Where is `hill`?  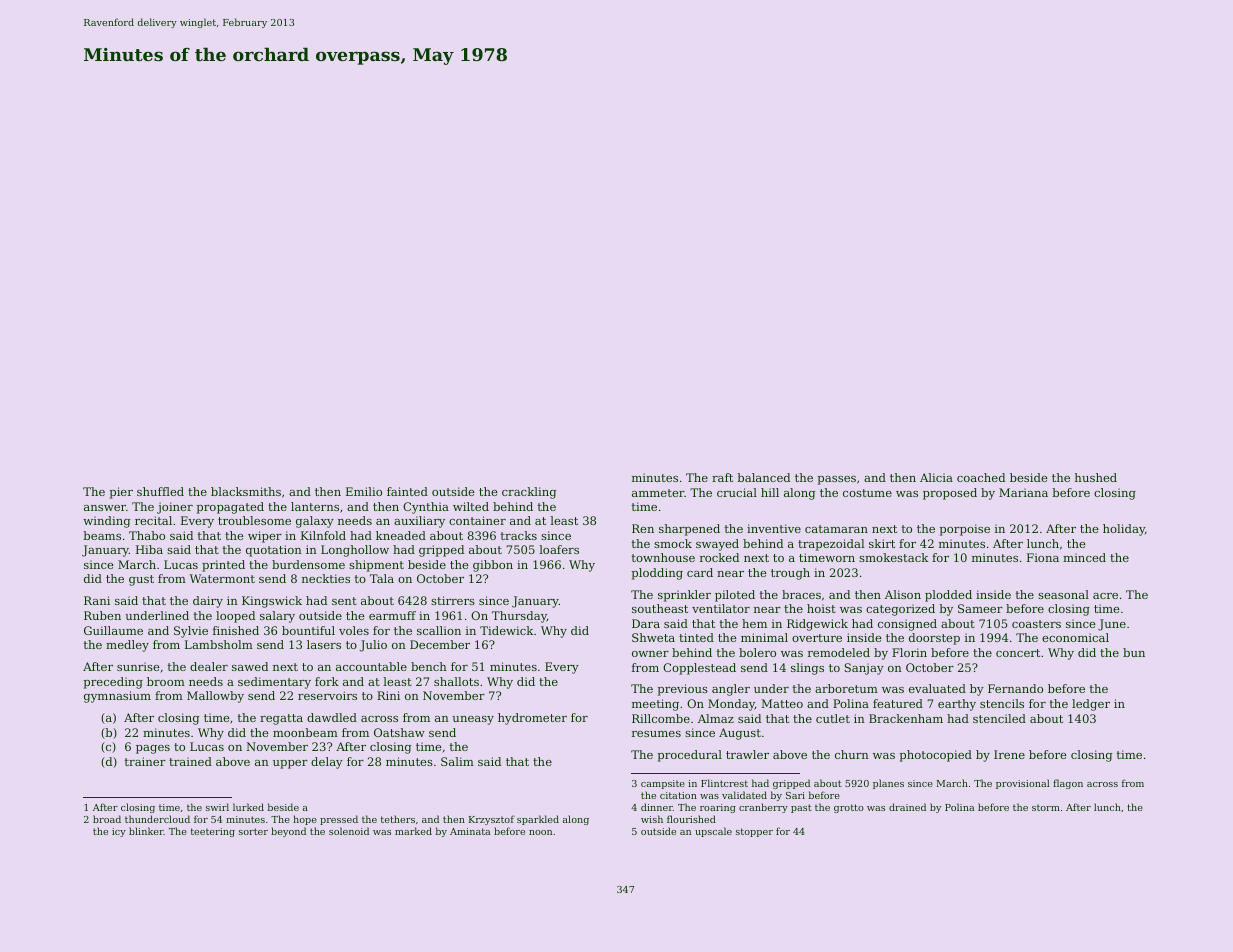
hill is located at coordinates (770, 492).
